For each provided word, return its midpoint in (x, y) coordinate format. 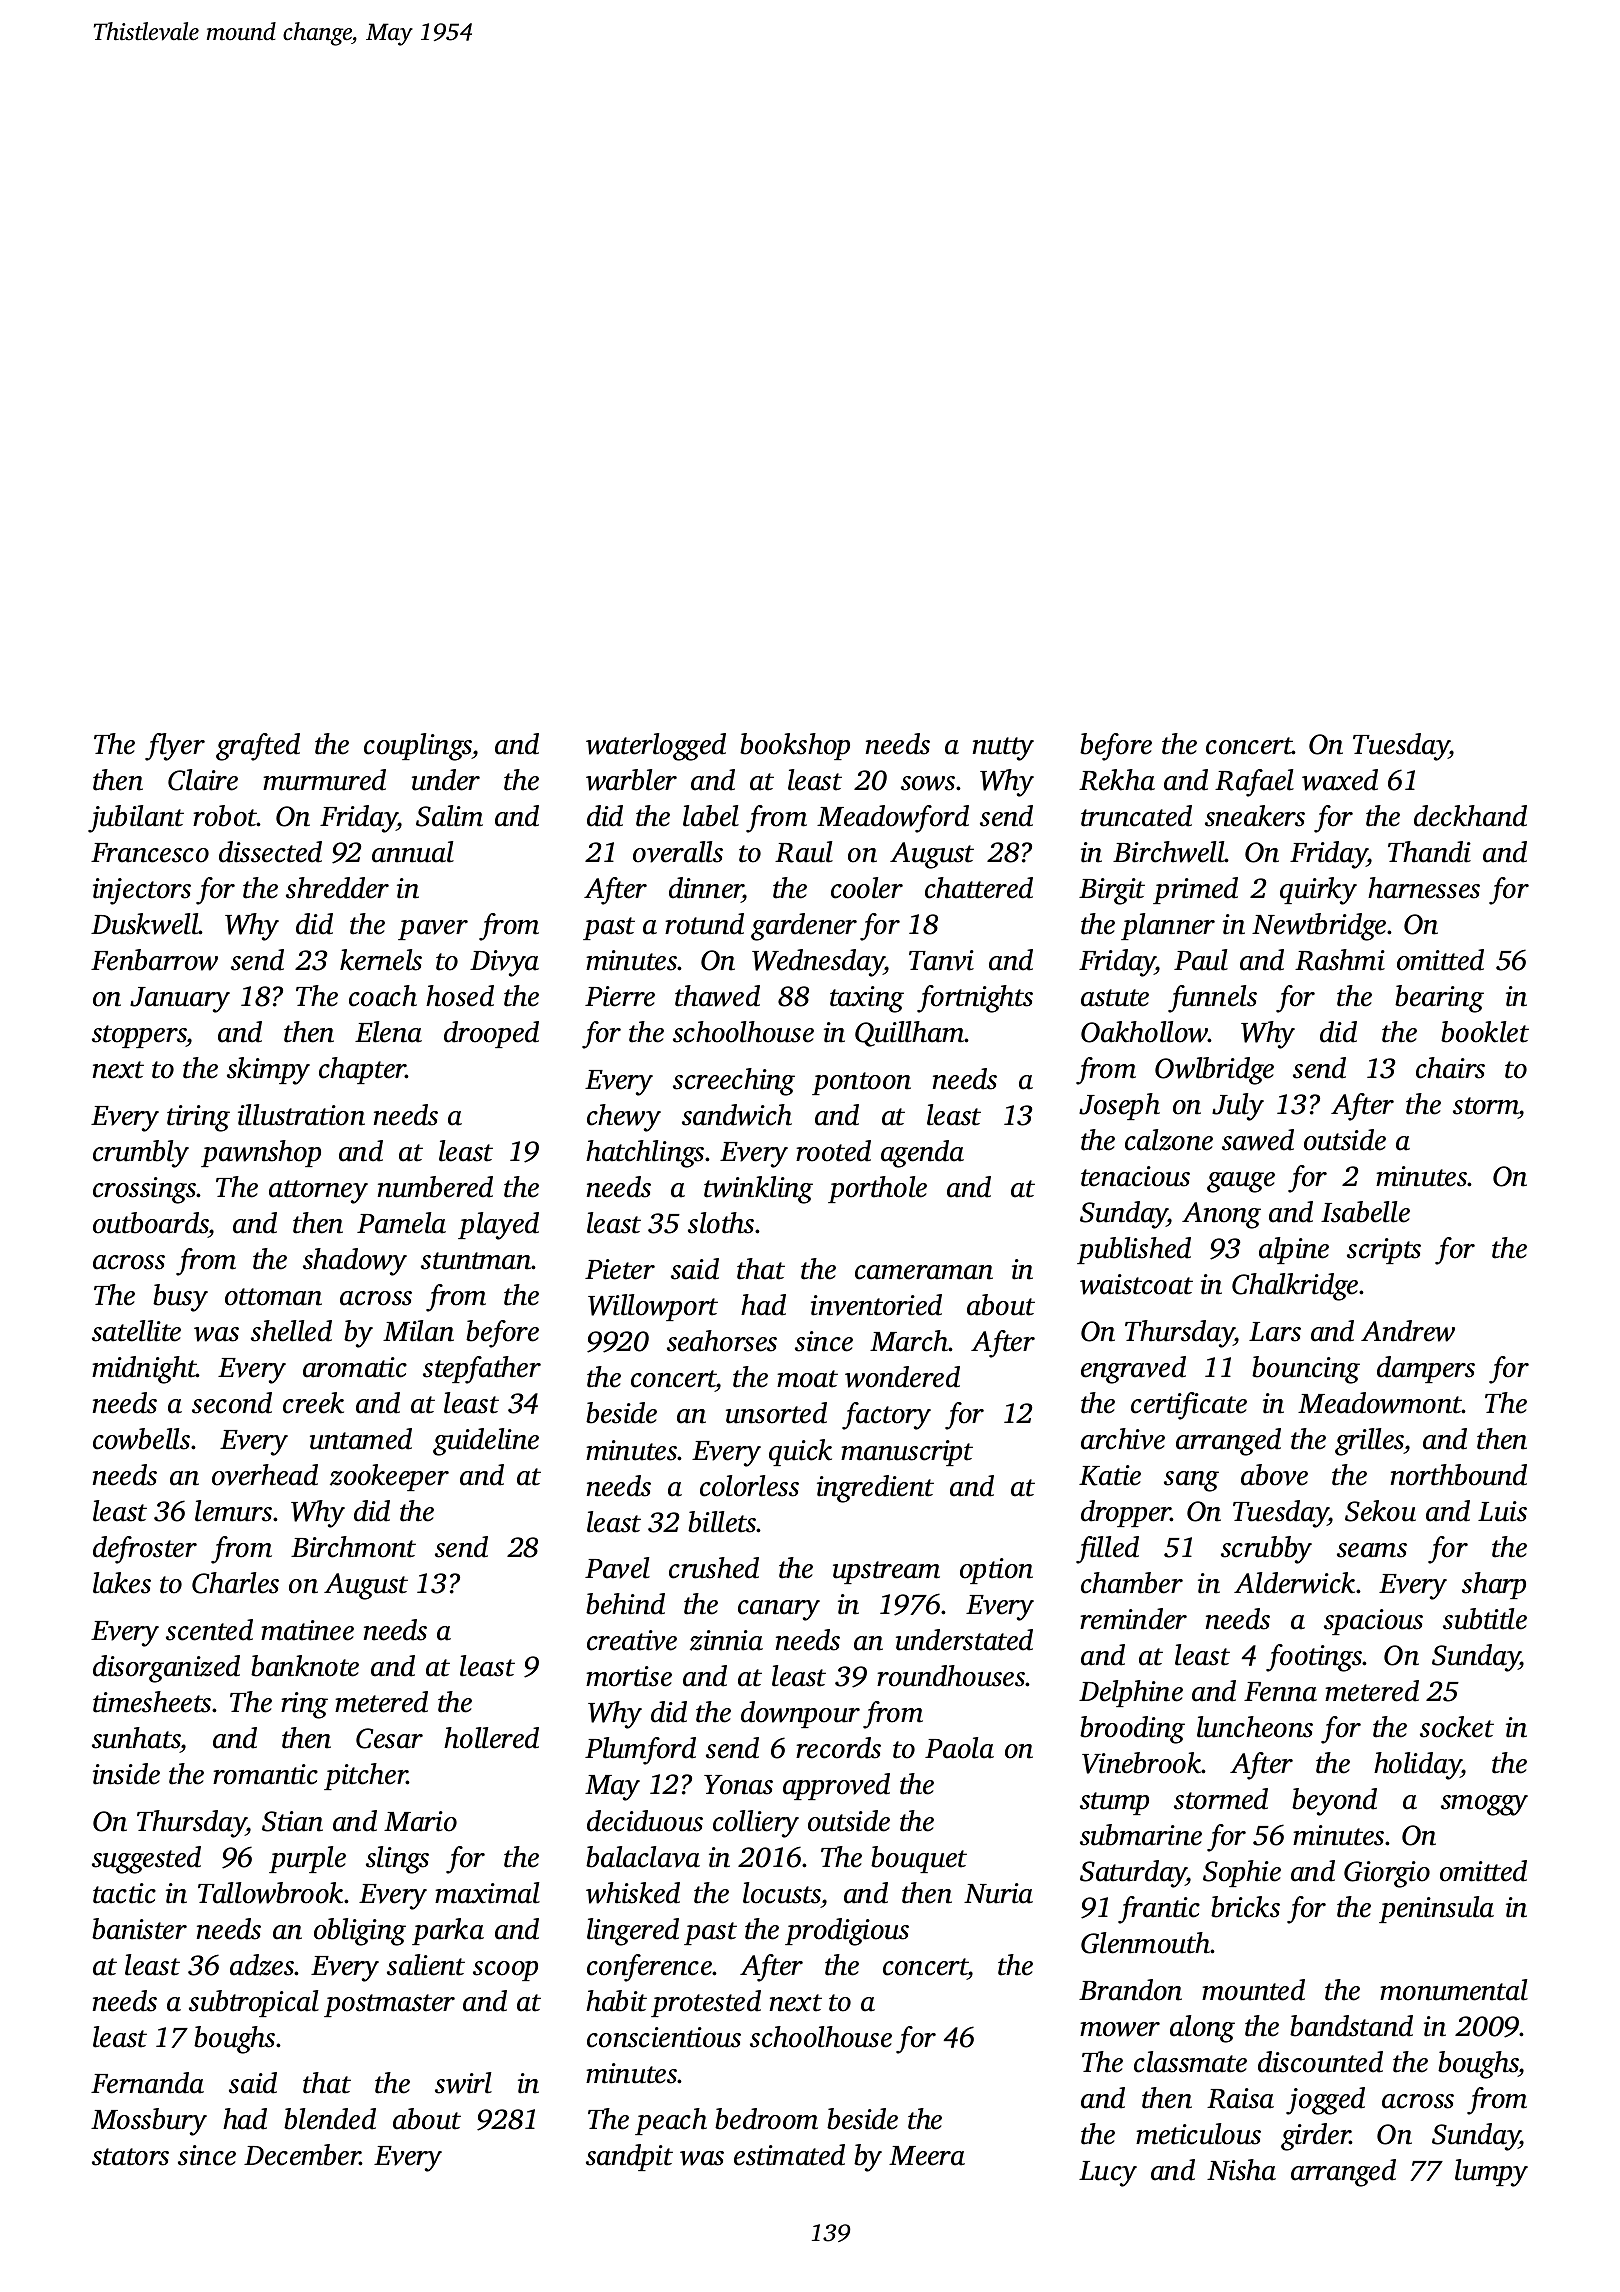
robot (225, 816)
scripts (1384, 1251)
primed (1195, 890)
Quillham (909, 1034)
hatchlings (645, 1154)
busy (180, 1298)
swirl (463, 2083)
